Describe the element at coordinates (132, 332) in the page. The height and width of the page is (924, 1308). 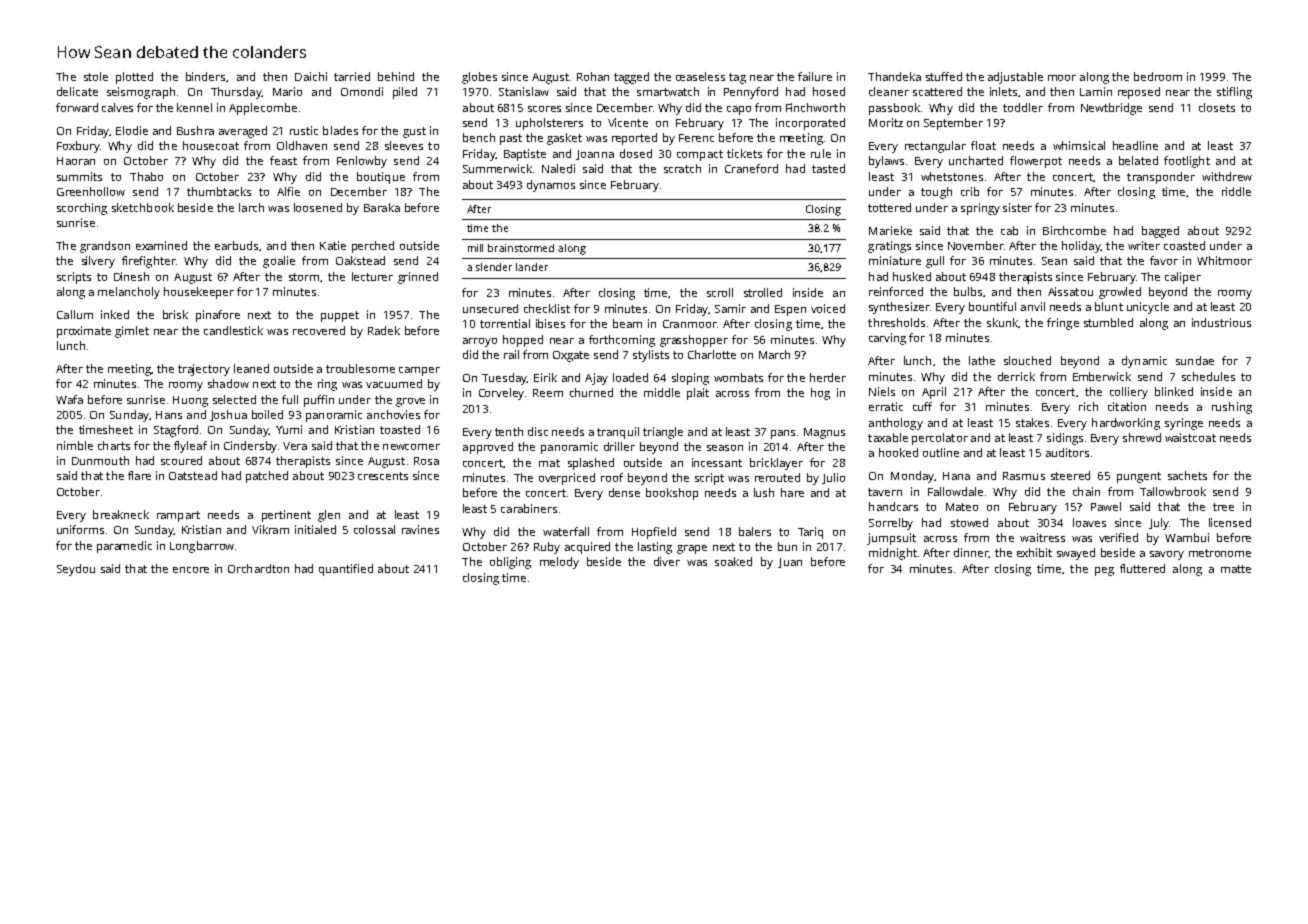
I see `gimlet` at that location.
